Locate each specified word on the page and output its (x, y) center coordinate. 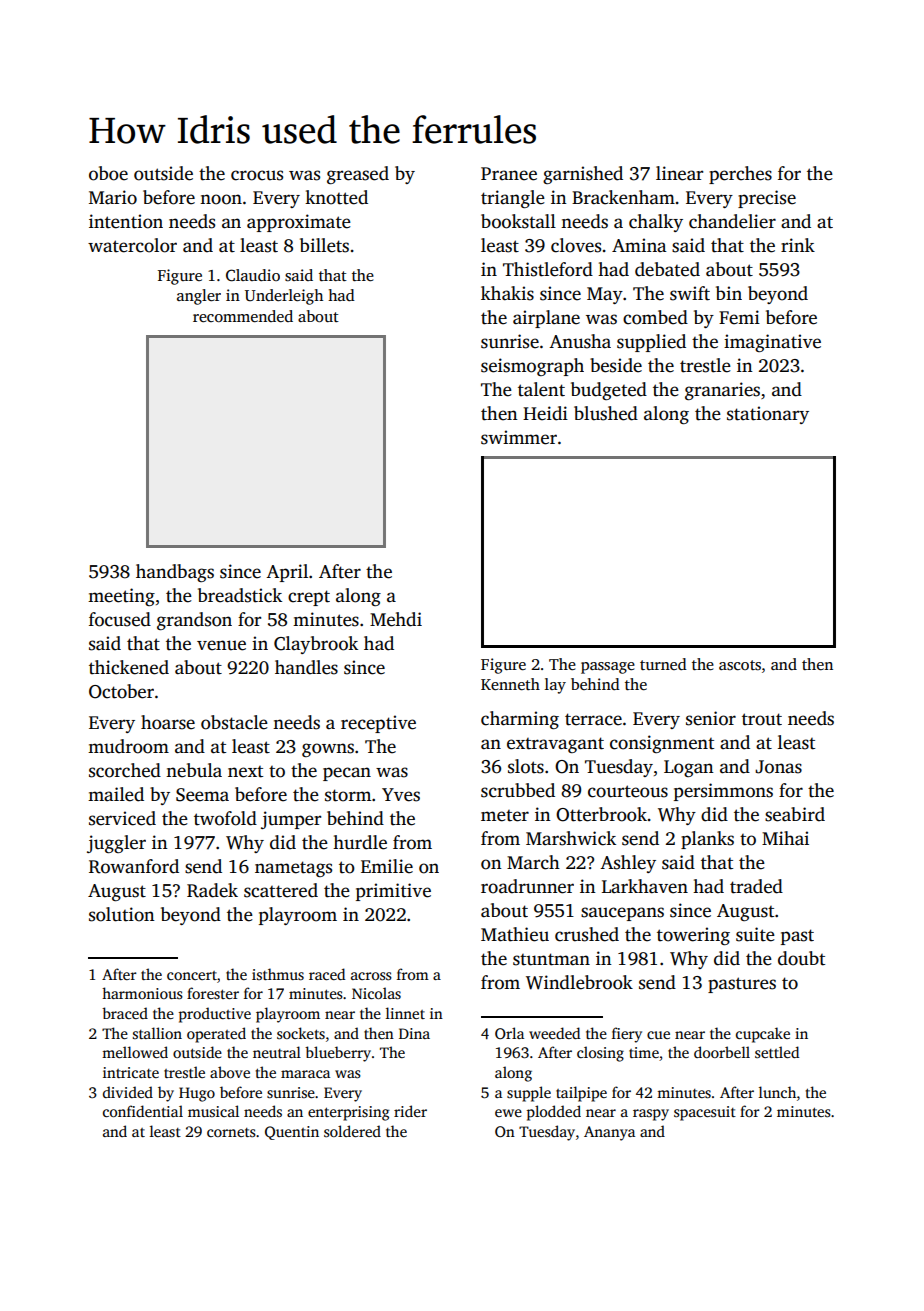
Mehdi (396, 619)
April (287, 573)
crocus (257, 175)
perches (740, 175)
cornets (231, 1132)
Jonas (778, 767)
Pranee (509, 174)
